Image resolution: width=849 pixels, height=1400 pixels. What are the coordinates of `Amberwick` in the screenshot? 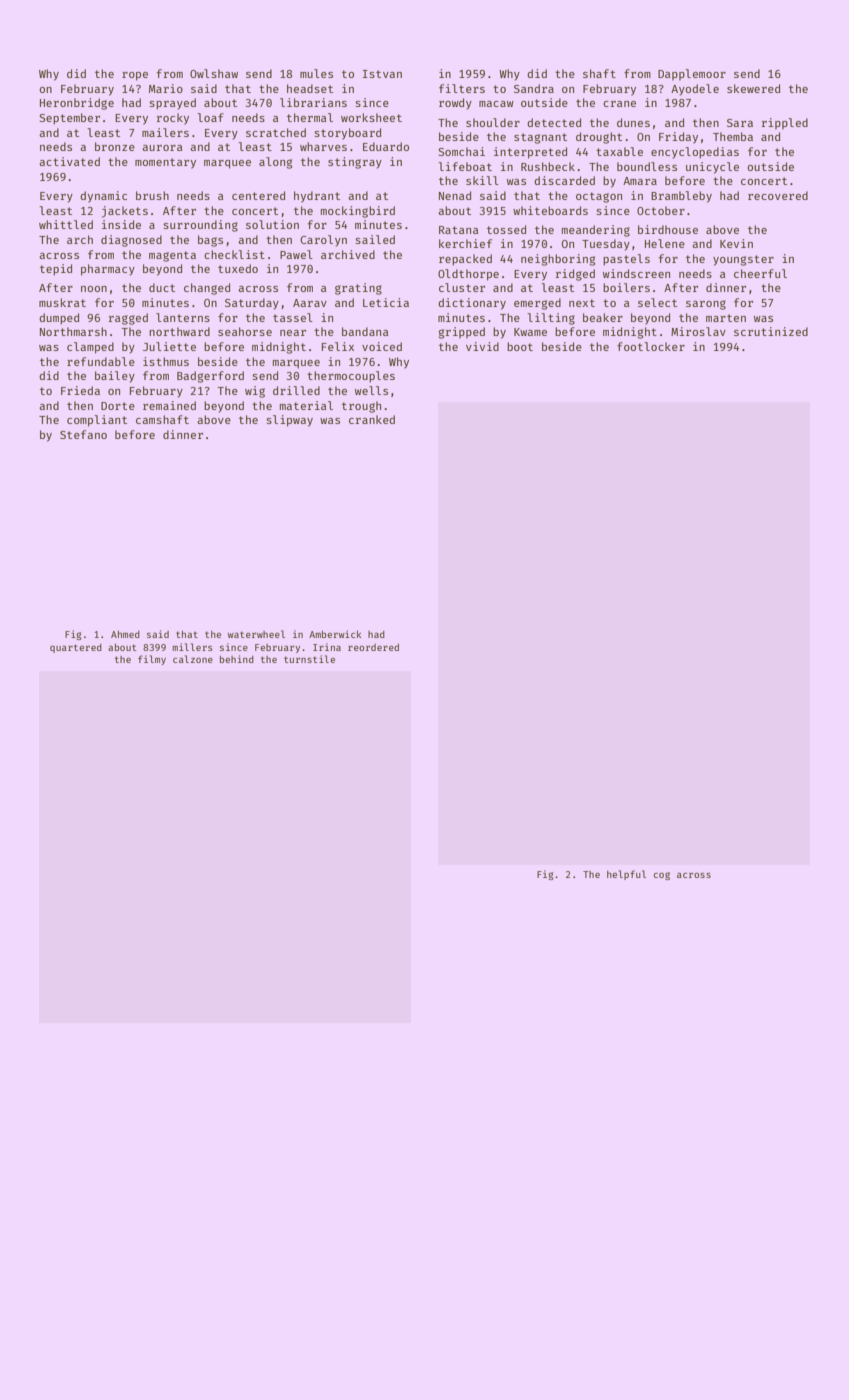 It's located at (335, 634).
